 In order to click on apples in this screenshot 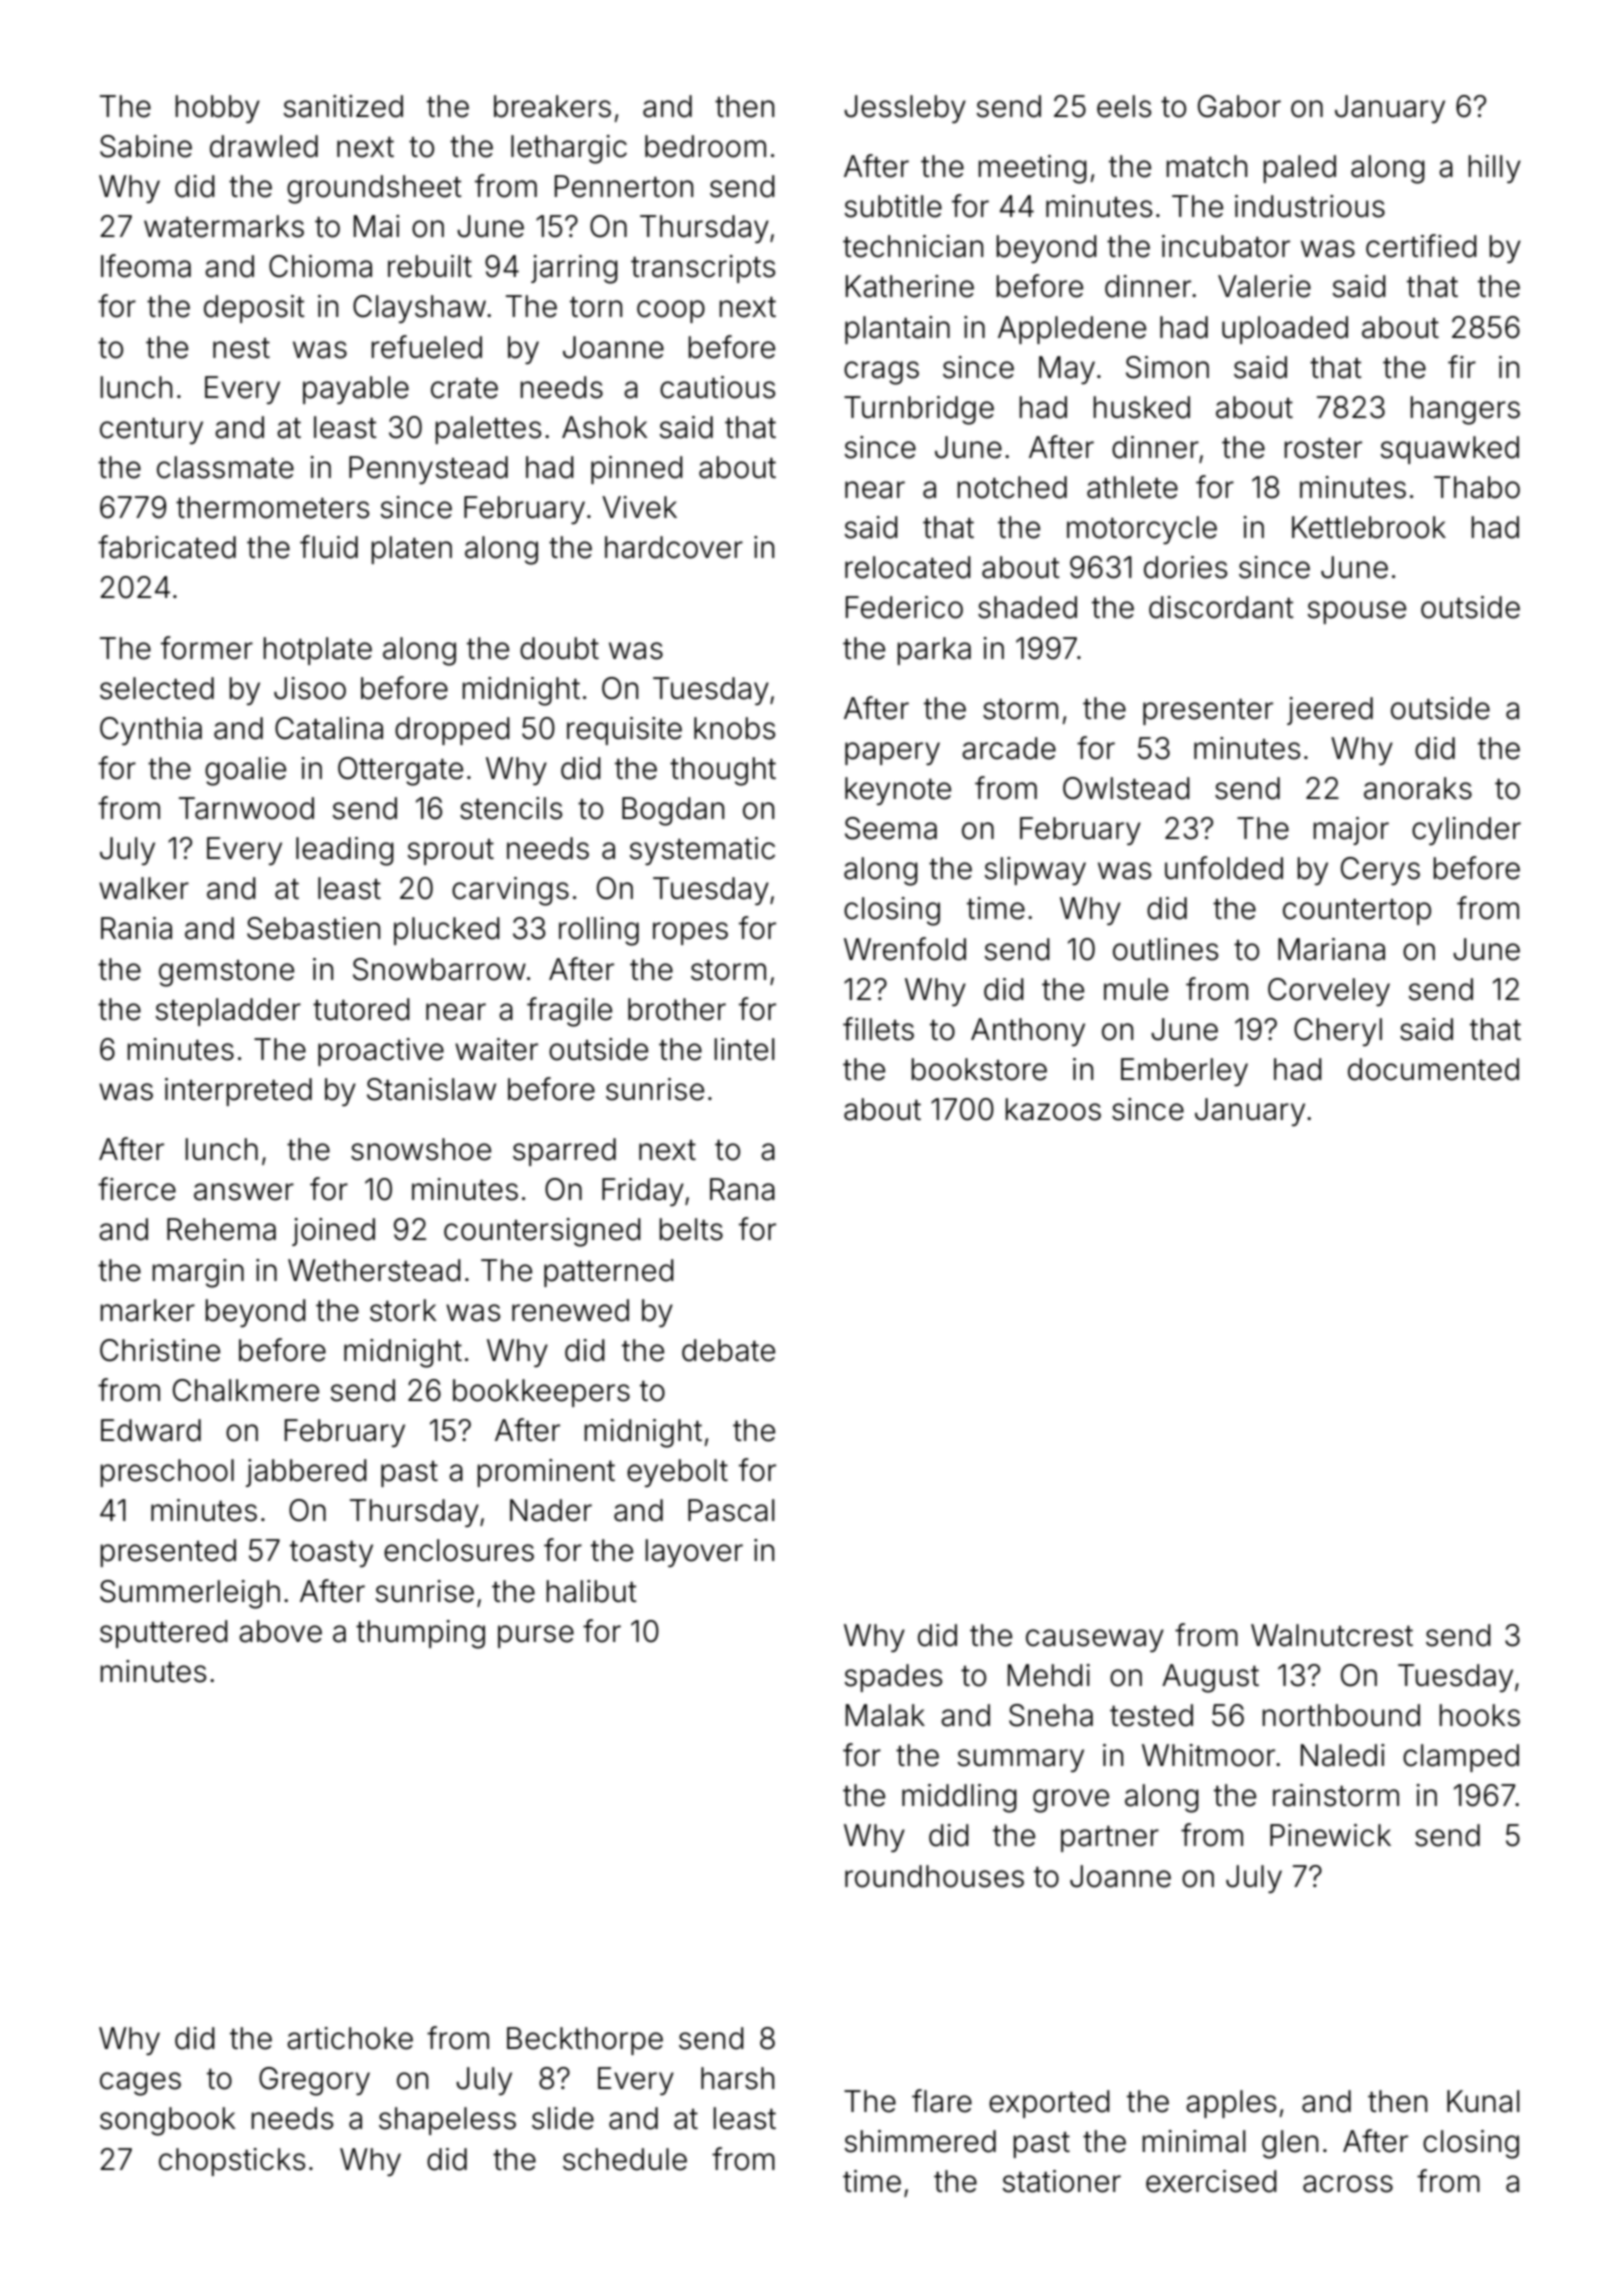, I will do `click(1231, 2104)`.
